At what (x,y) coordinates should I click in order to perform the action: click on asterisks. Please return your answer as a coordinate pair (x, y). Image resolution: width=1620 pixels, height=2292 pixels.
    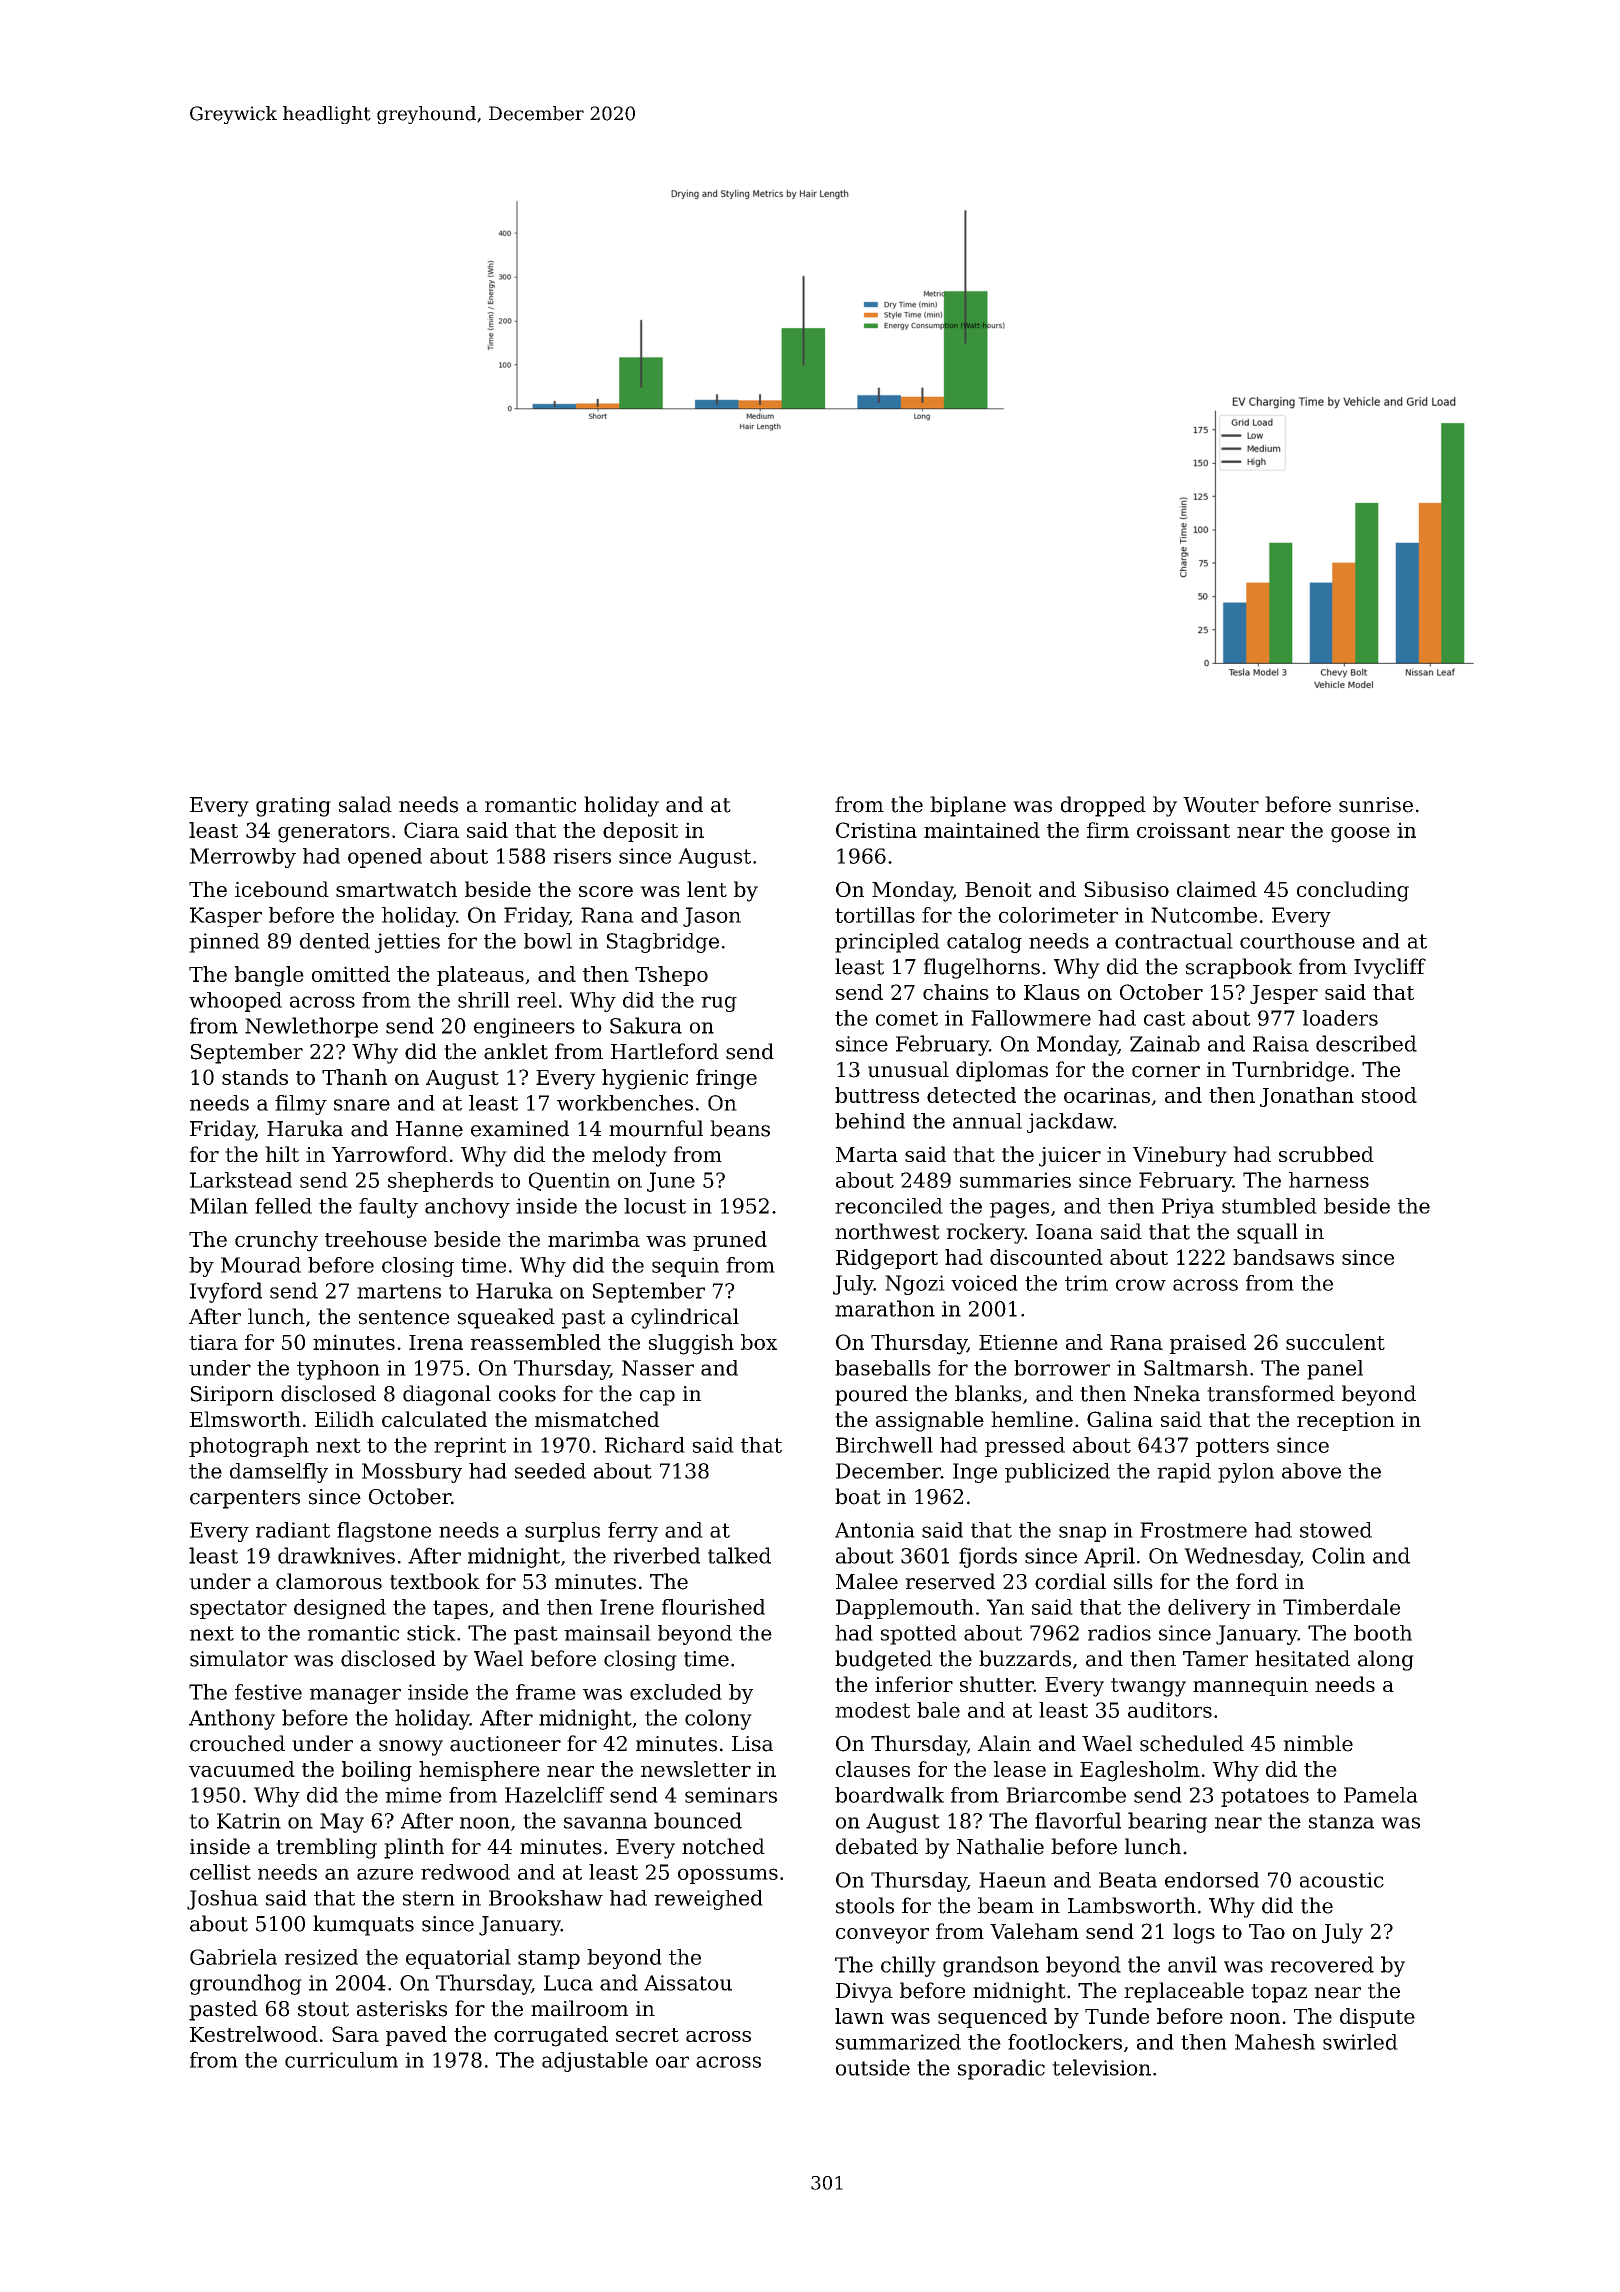
    Looking at the image, I should click on (402, 2008).
